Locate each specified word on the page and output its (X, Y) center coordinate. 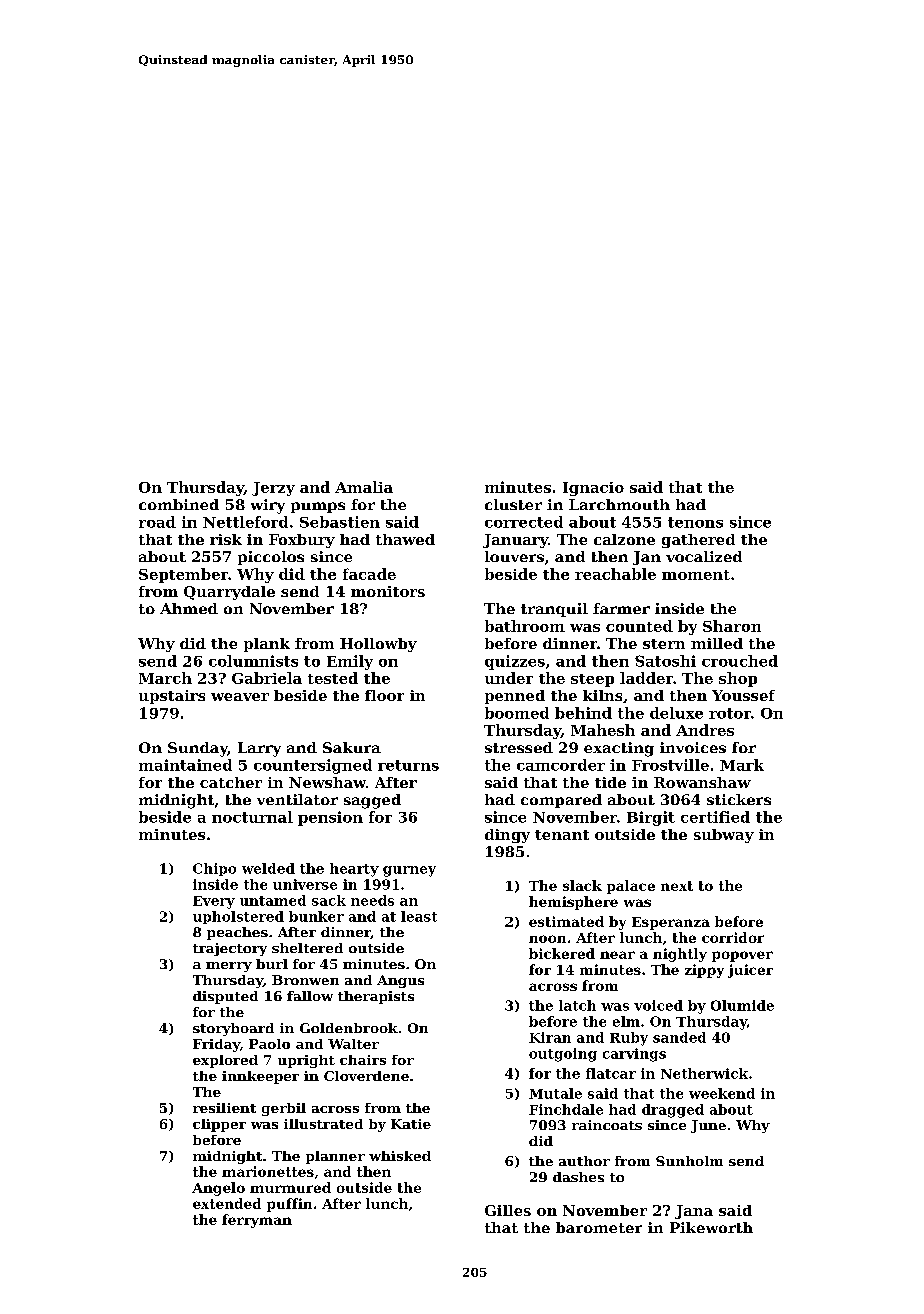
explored (225, 1061)
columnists (253, 661)
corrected (524, 522)
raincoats (607, 1125)
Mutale (555, 1093)
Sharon (732, 626)
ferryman (257, 1221)
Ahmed (189, 608)
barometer (599, 1227)
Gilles (508, 1210)
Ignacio (593, 489)
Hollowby (378, 645)
